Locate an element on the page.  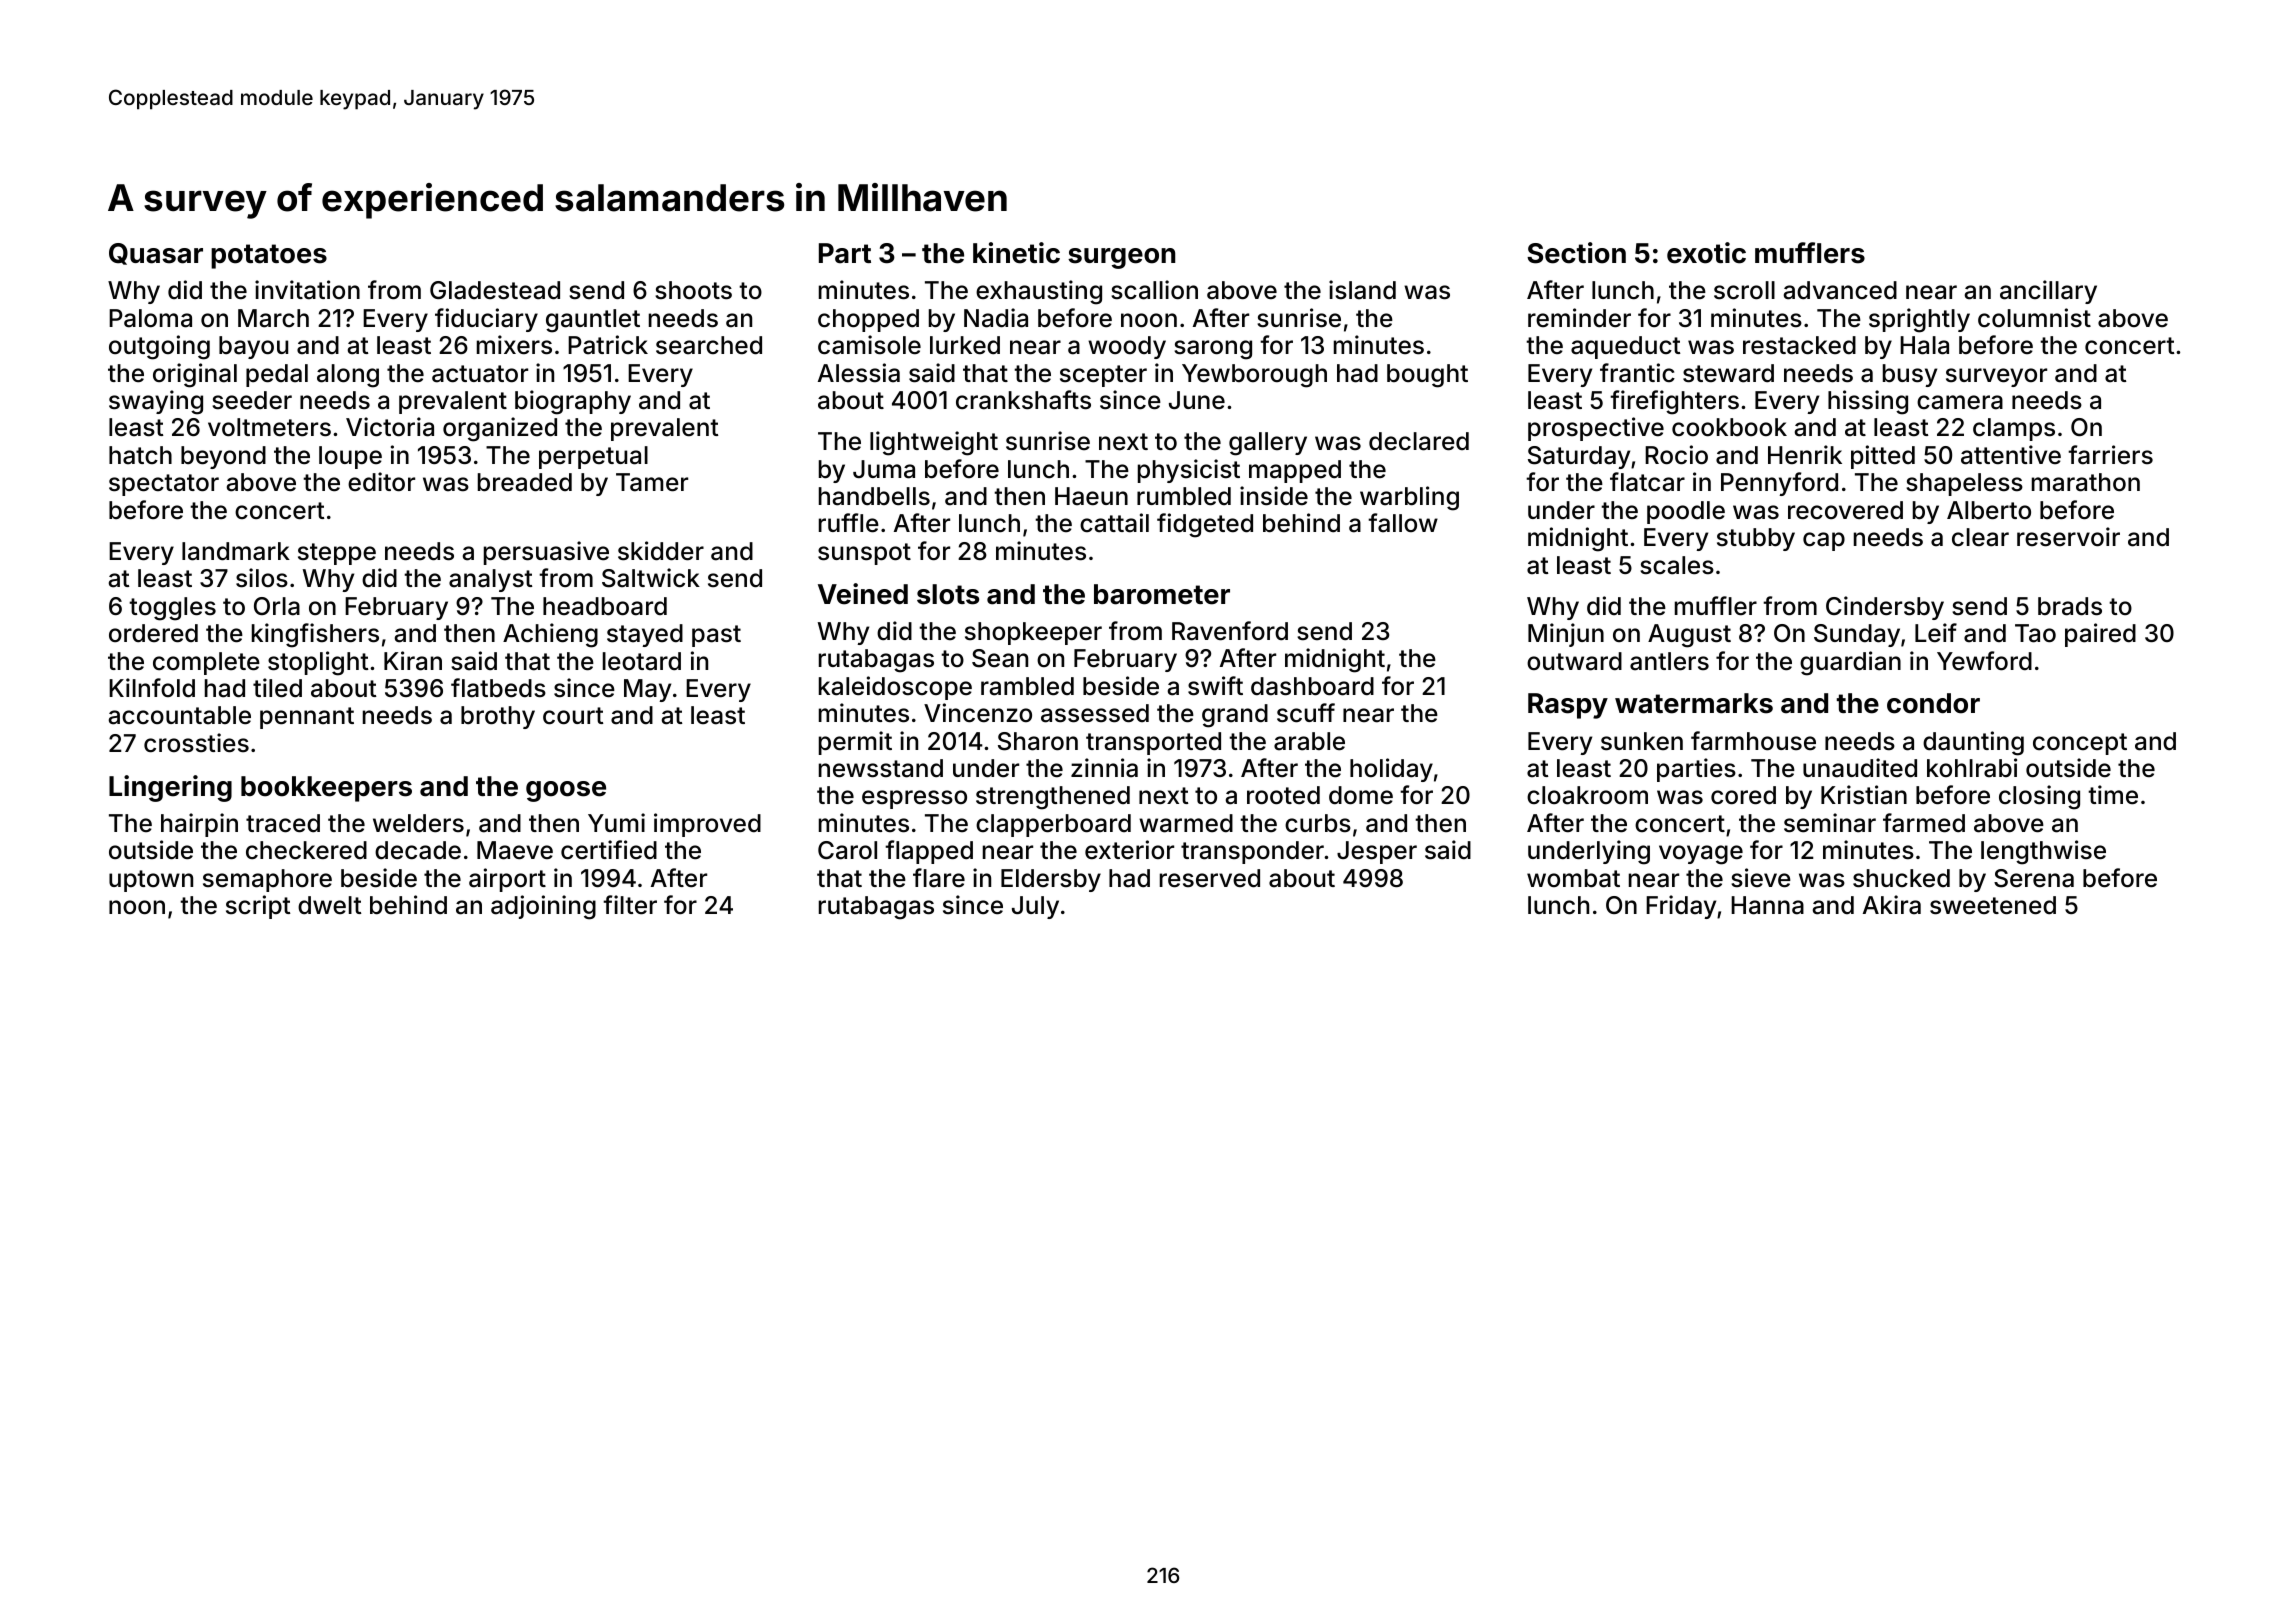
shoots is located at coordinates (693, 290).
